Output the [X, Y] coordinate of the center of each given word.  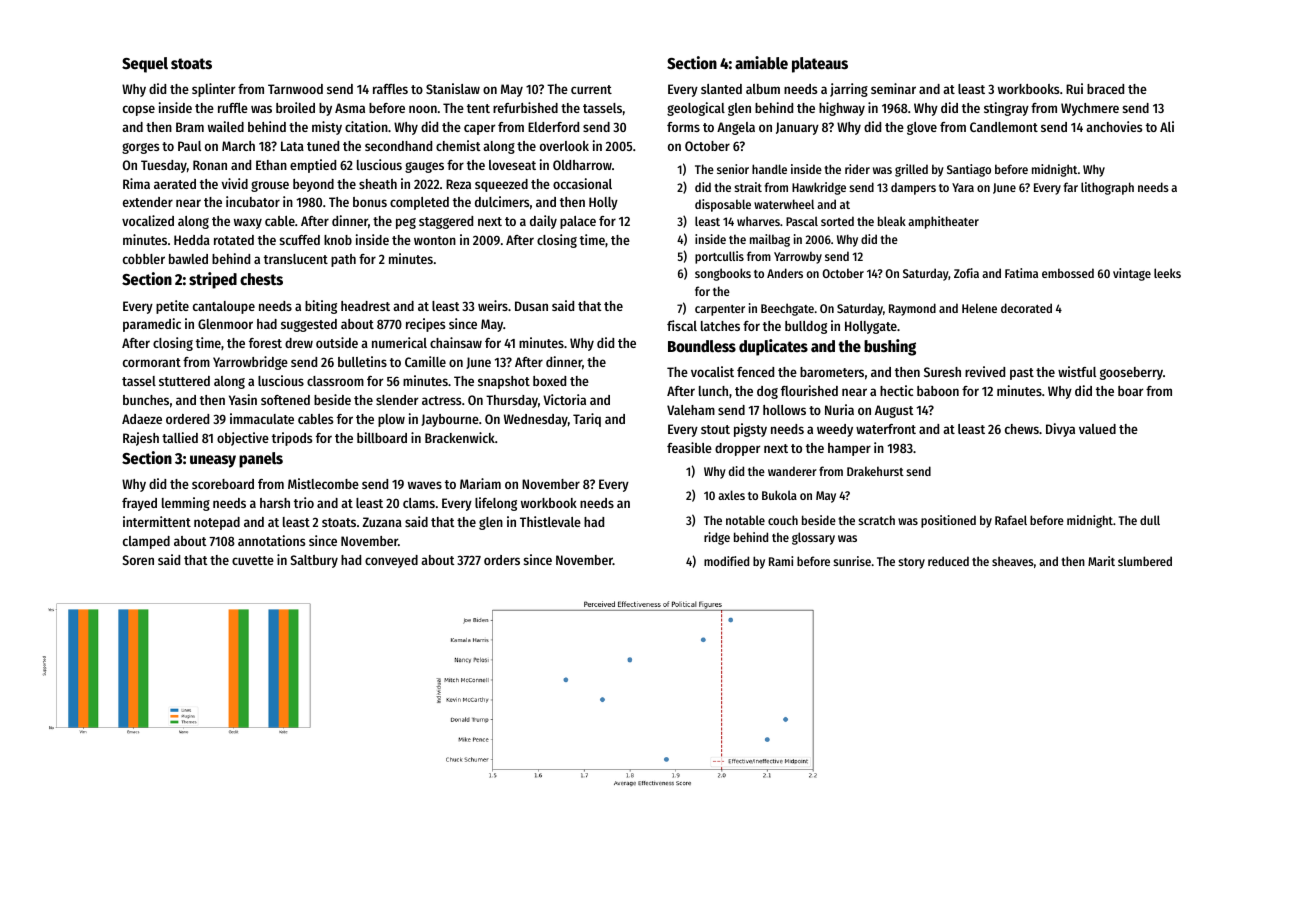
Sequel [145, 65]
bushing [890, 347]
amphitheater [943, 222]
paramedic [152, 325]
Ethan [271, 165]
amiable [761, 63]
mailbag [770, 240]
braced [1105, 89]
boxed [549, 381]
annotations [271, 540]
